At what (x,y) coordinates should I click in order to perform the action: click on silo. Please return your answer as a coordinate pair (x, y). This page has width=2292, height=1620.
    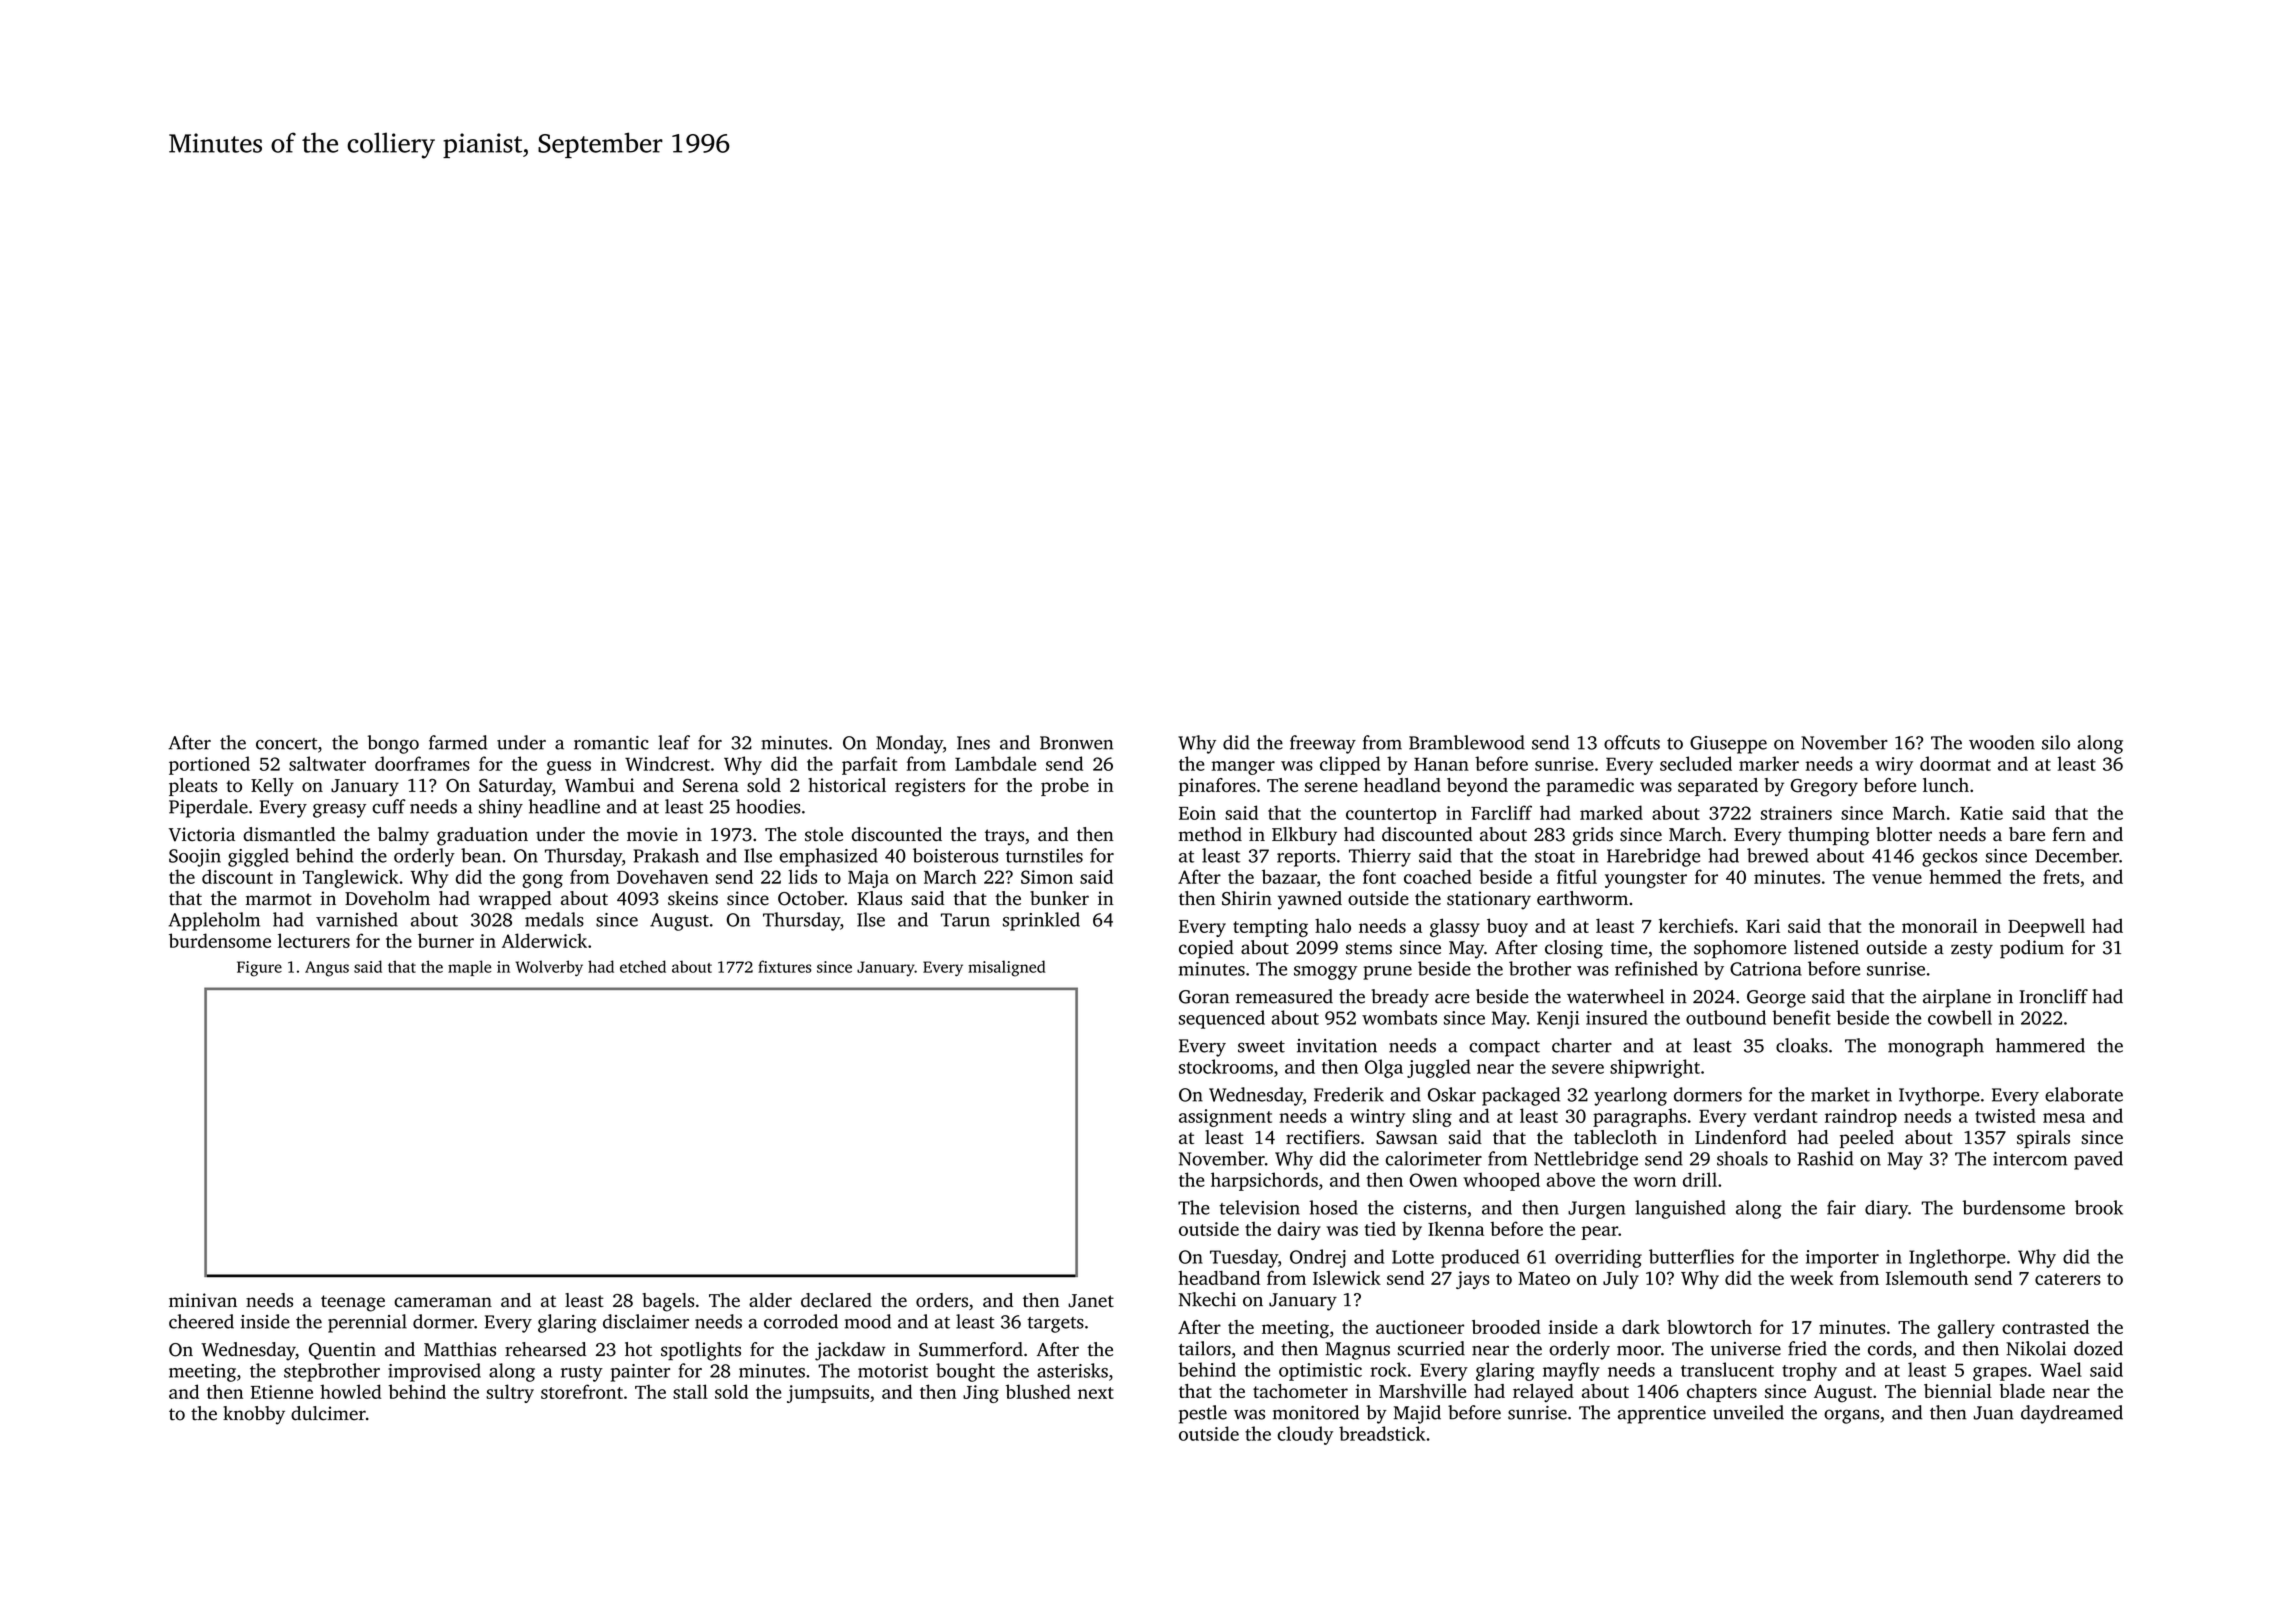
    Looking at the image, I should click on (2056, 742).
